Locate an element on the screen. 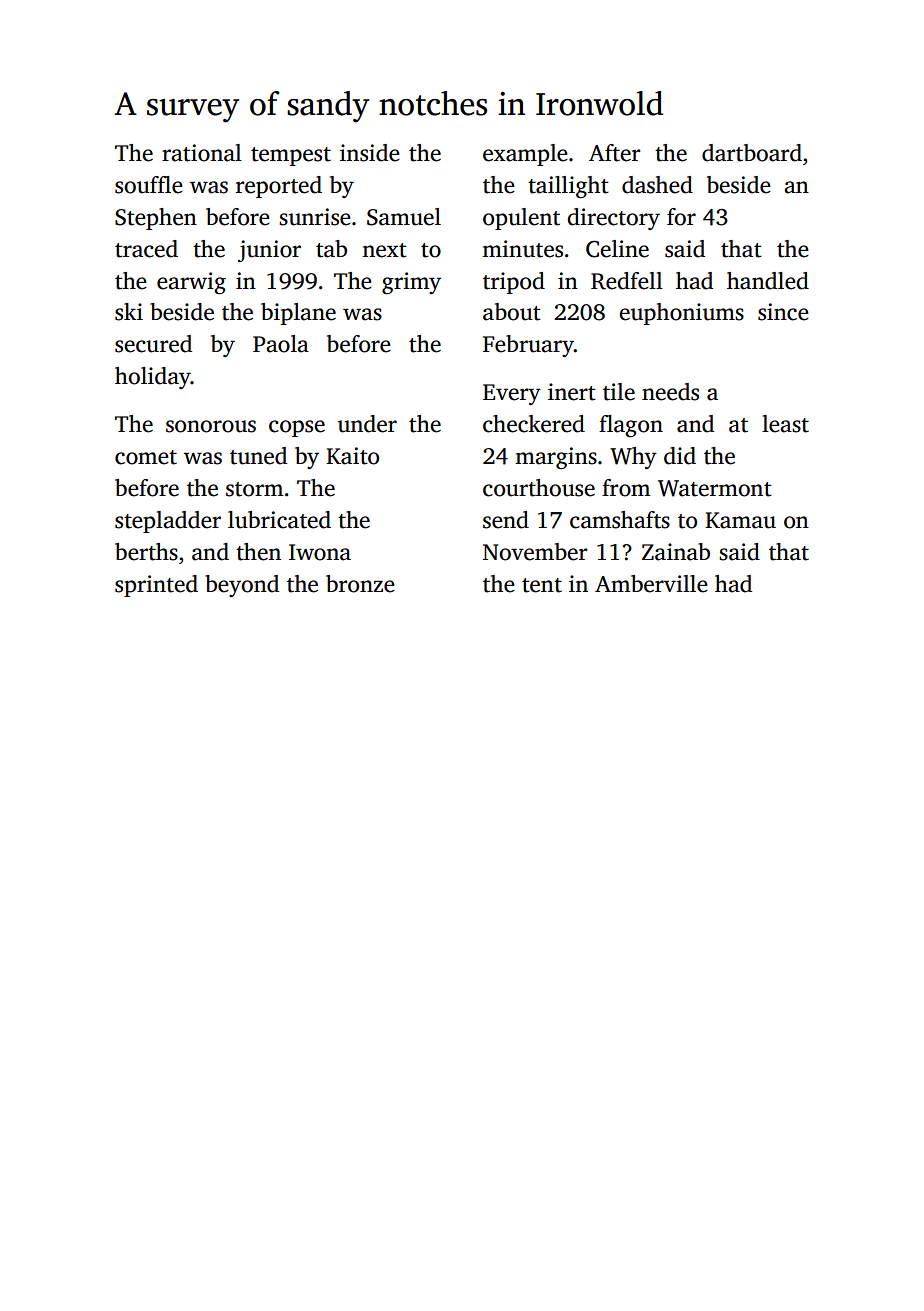  about is located at coordinates (512, 312).
